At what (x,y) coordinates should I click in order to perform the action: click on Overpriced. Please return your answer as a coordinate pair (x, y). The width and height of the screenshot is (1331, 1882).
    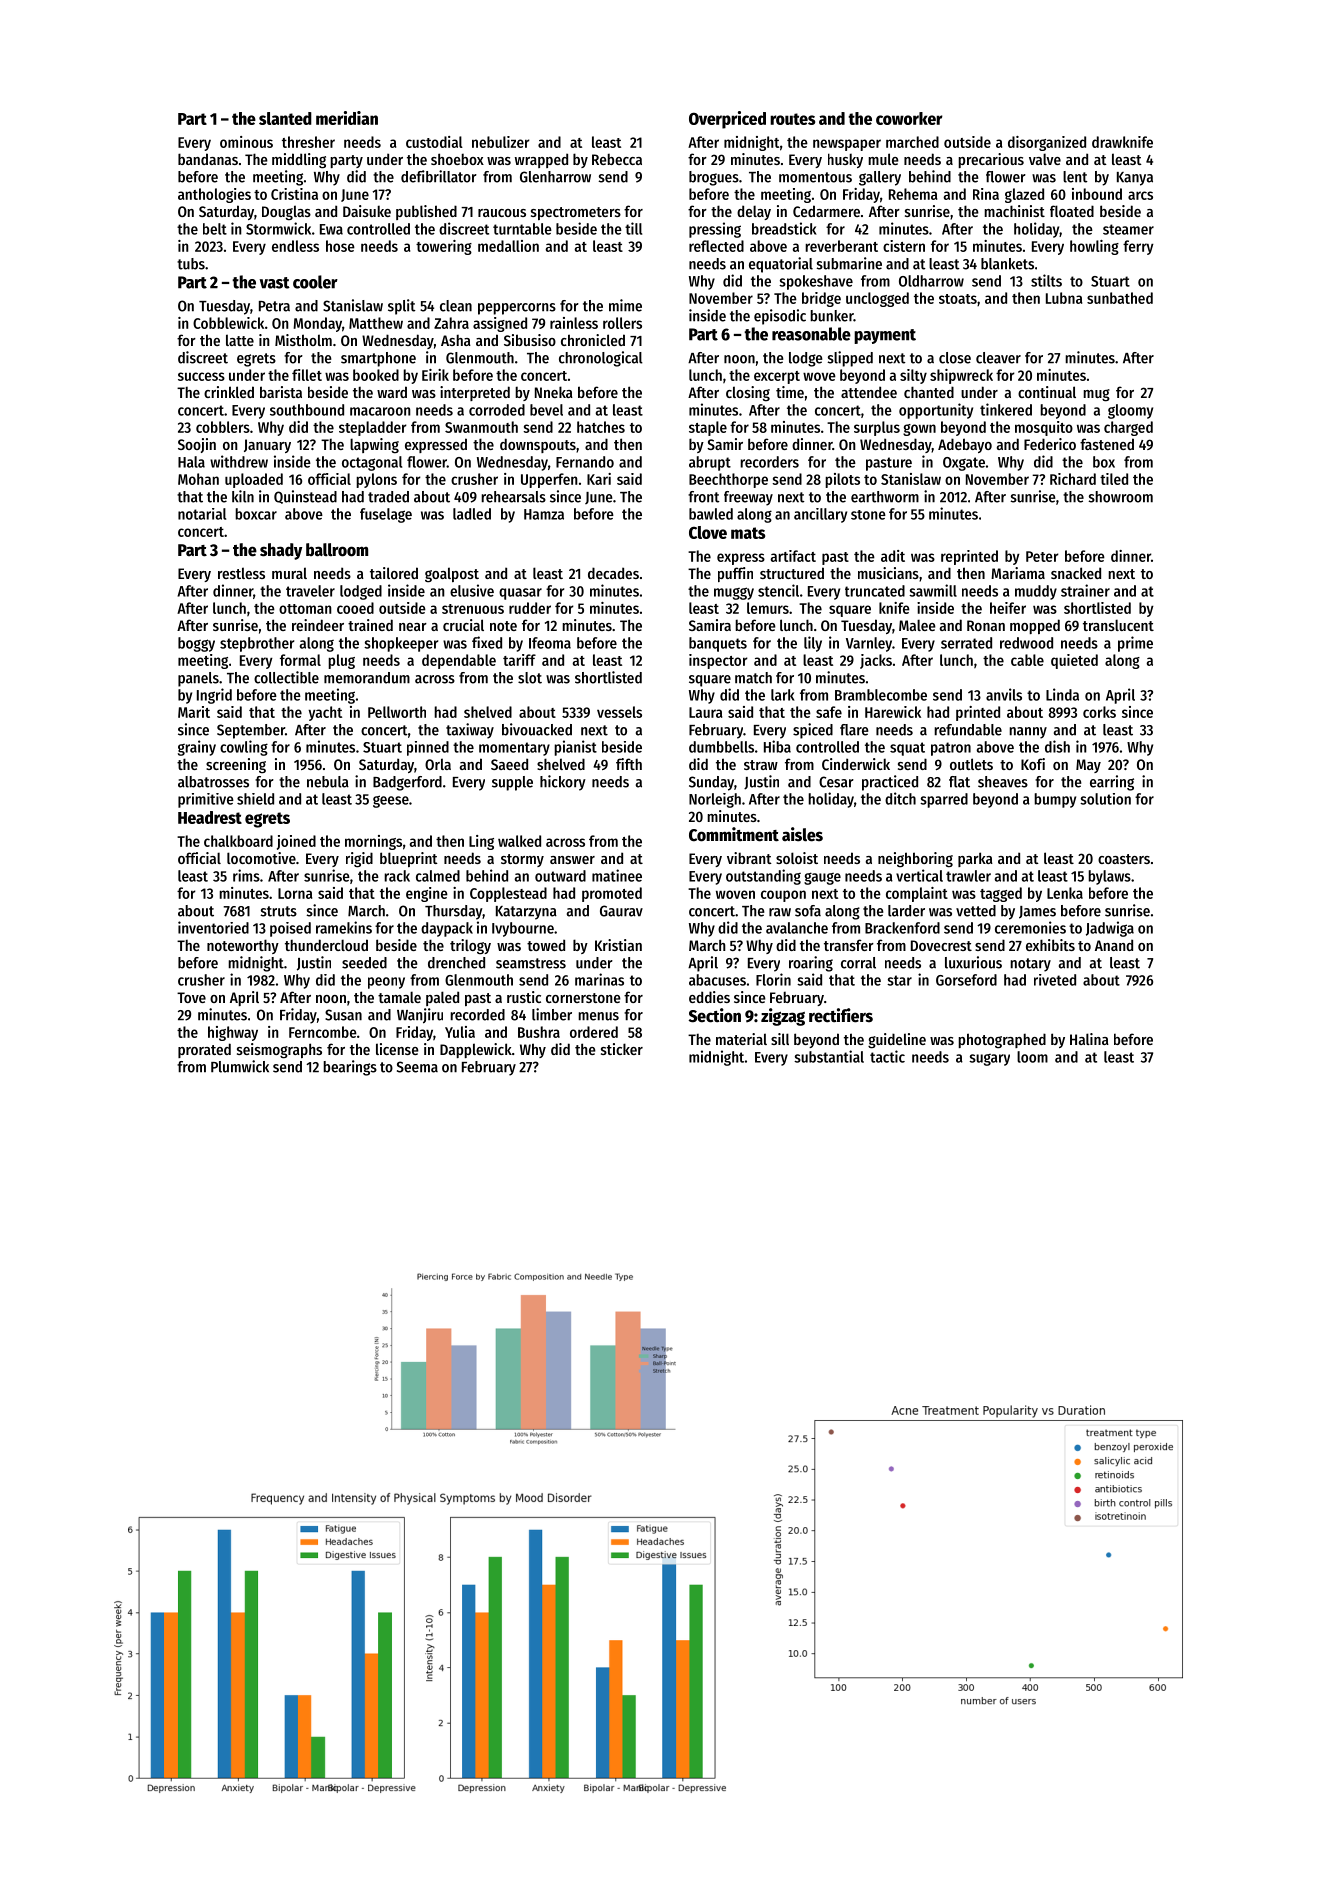
    Looking at the image, I should click on (727, 120).
